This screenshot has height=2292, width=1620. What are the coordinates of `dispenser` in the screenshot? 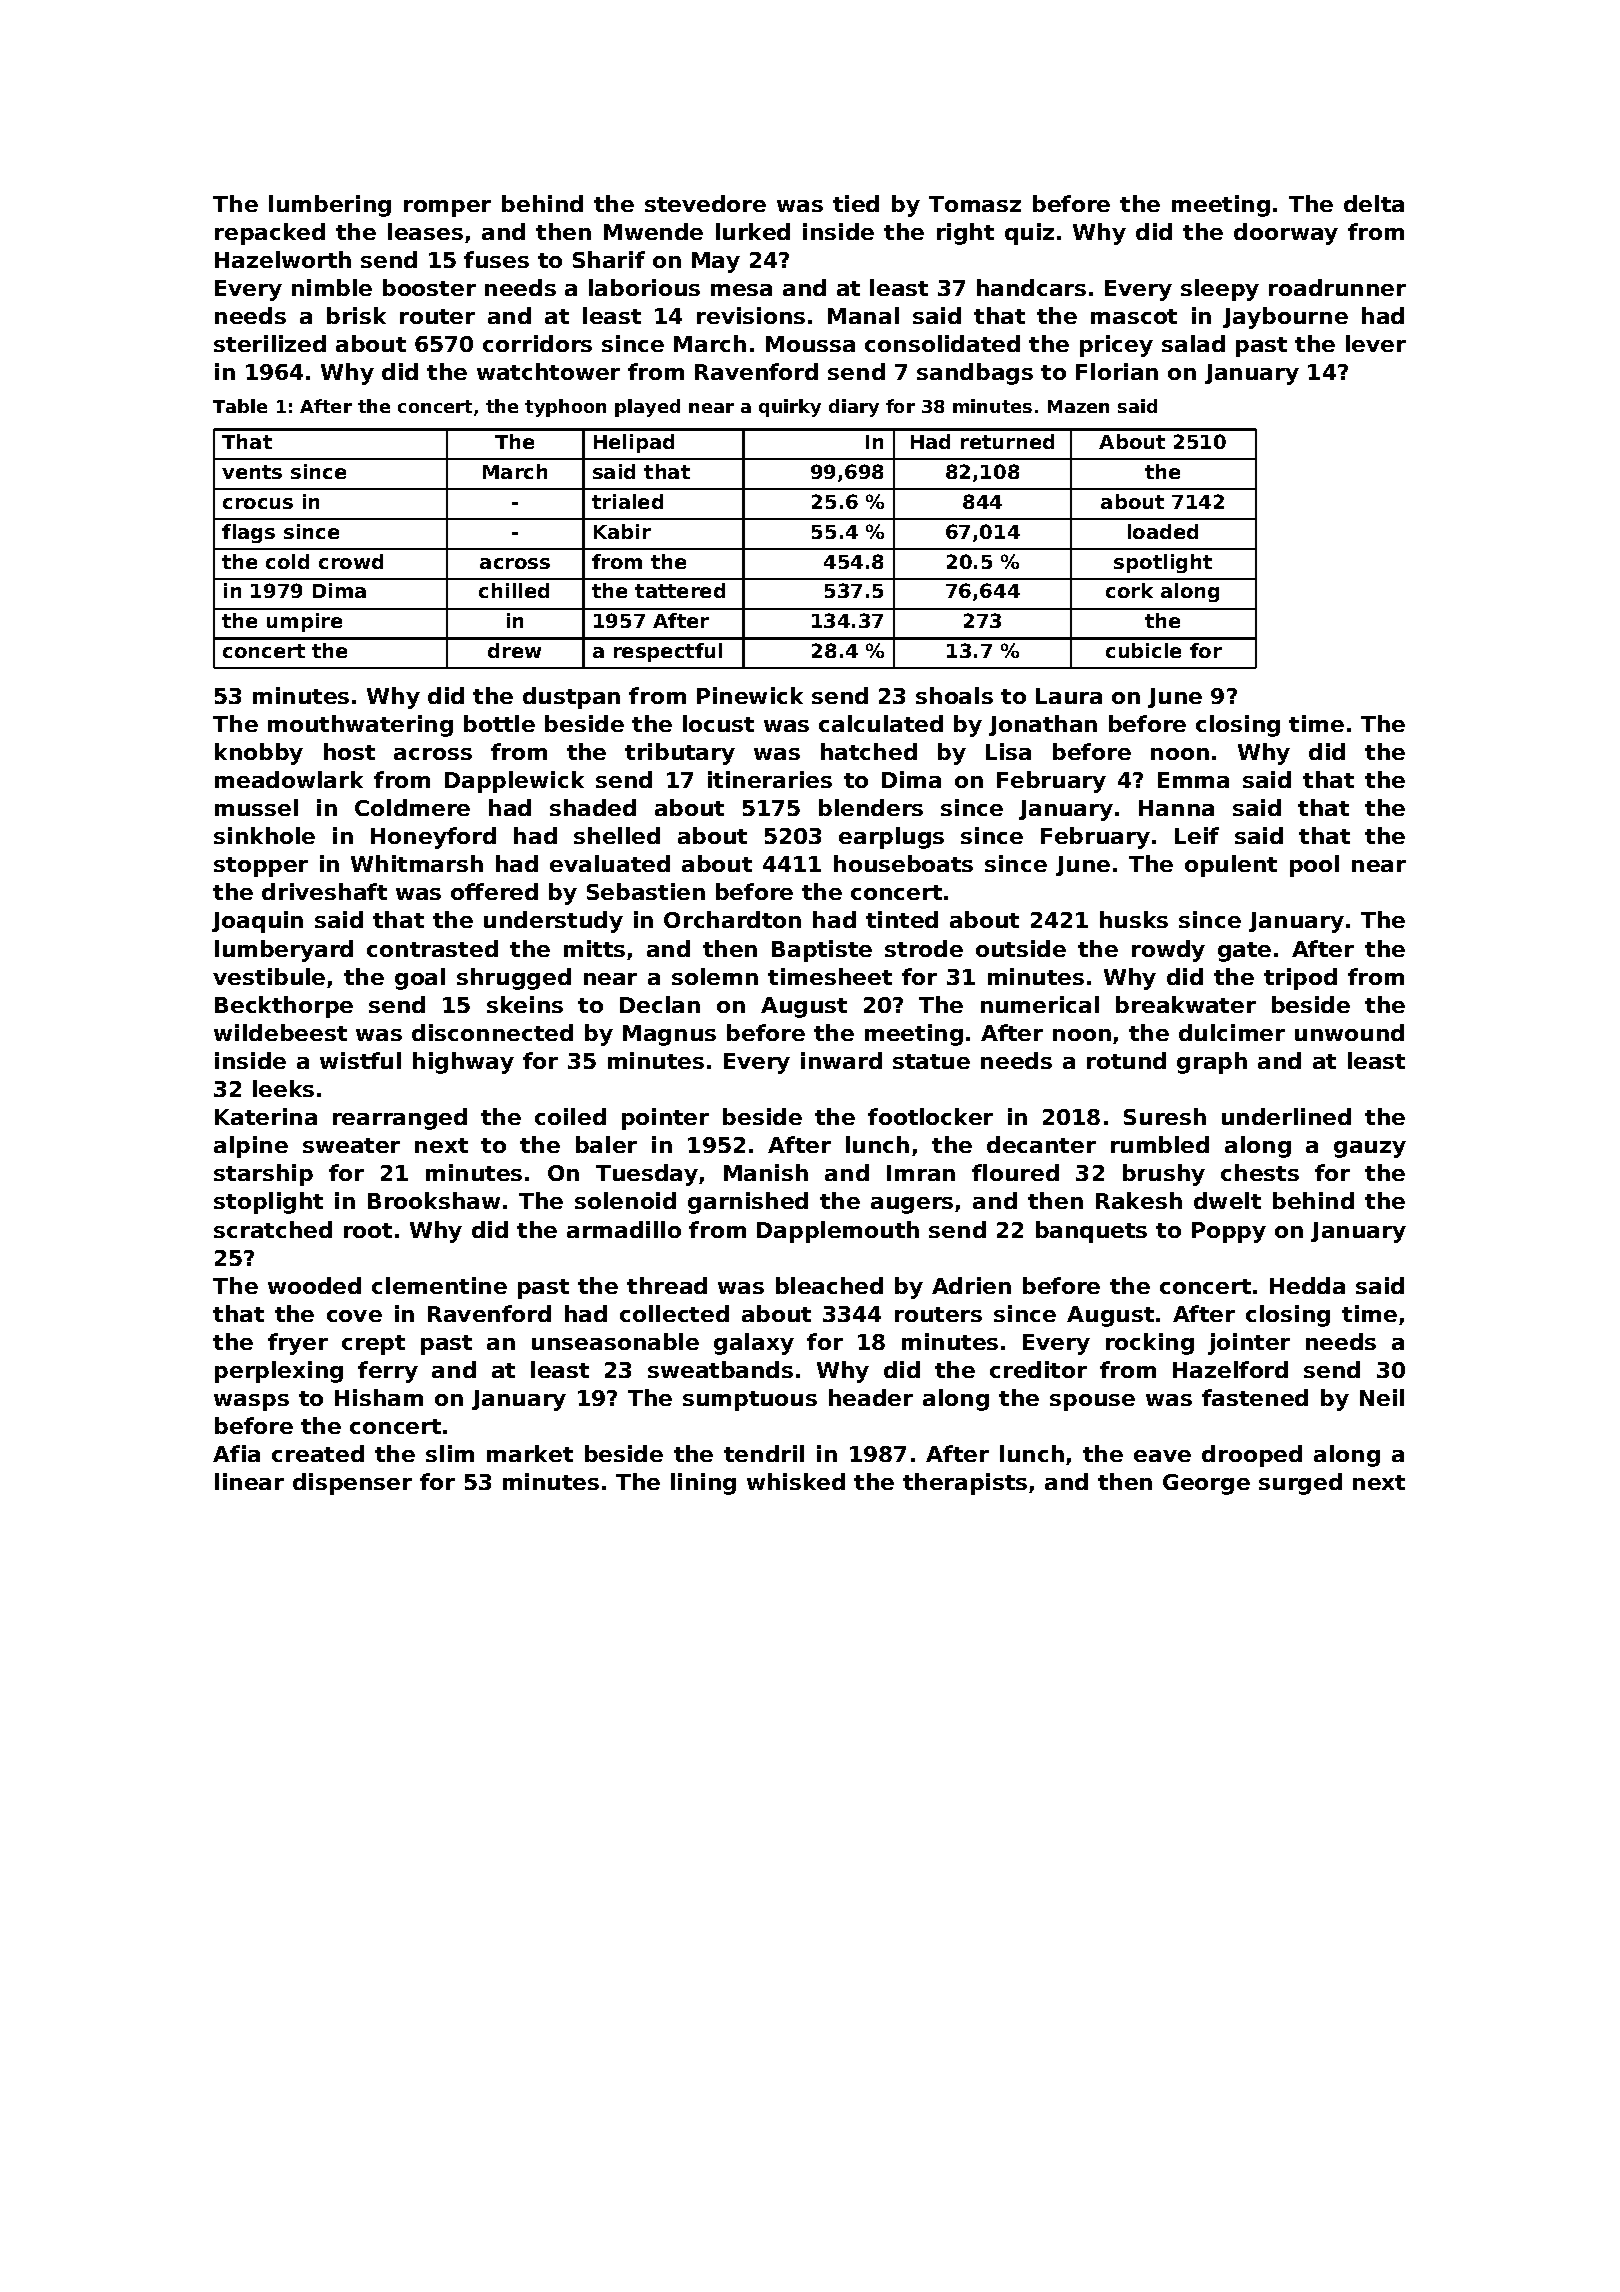 It's located at (352, 1484).
